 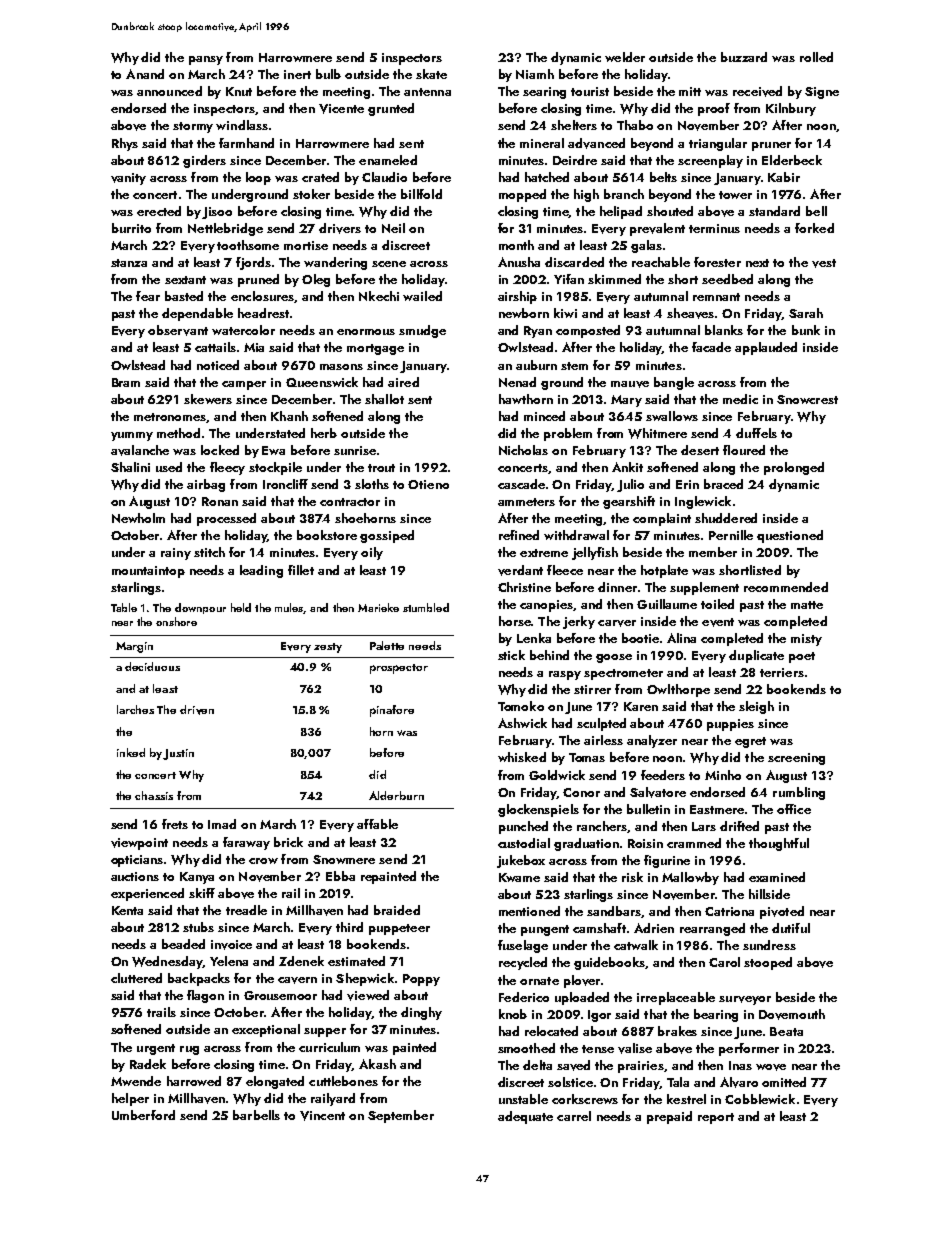 I want to click on vanity, so click(x=128, y=179).
